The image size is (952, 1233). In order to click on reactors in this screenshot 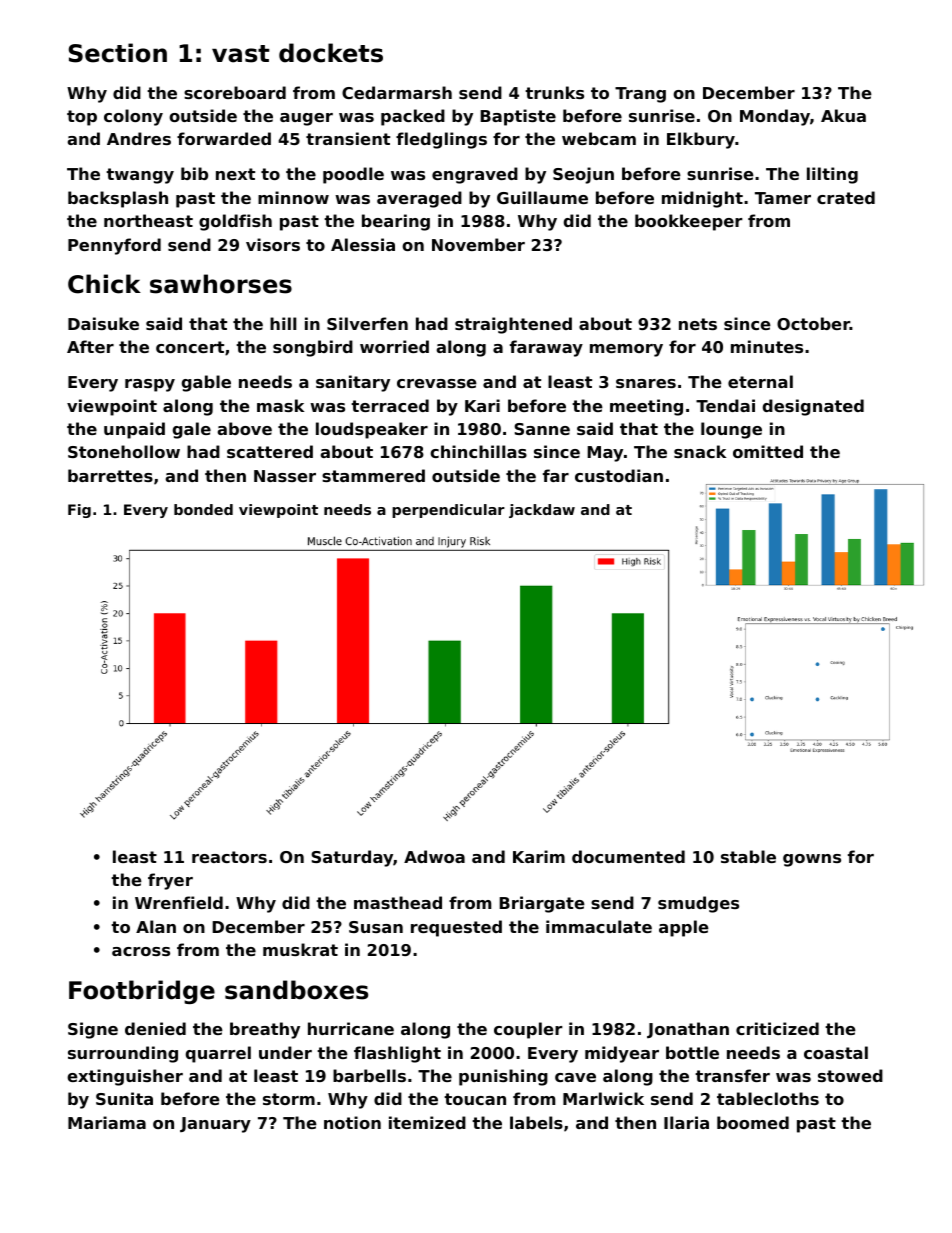, I will do `click(229, 857)`.
